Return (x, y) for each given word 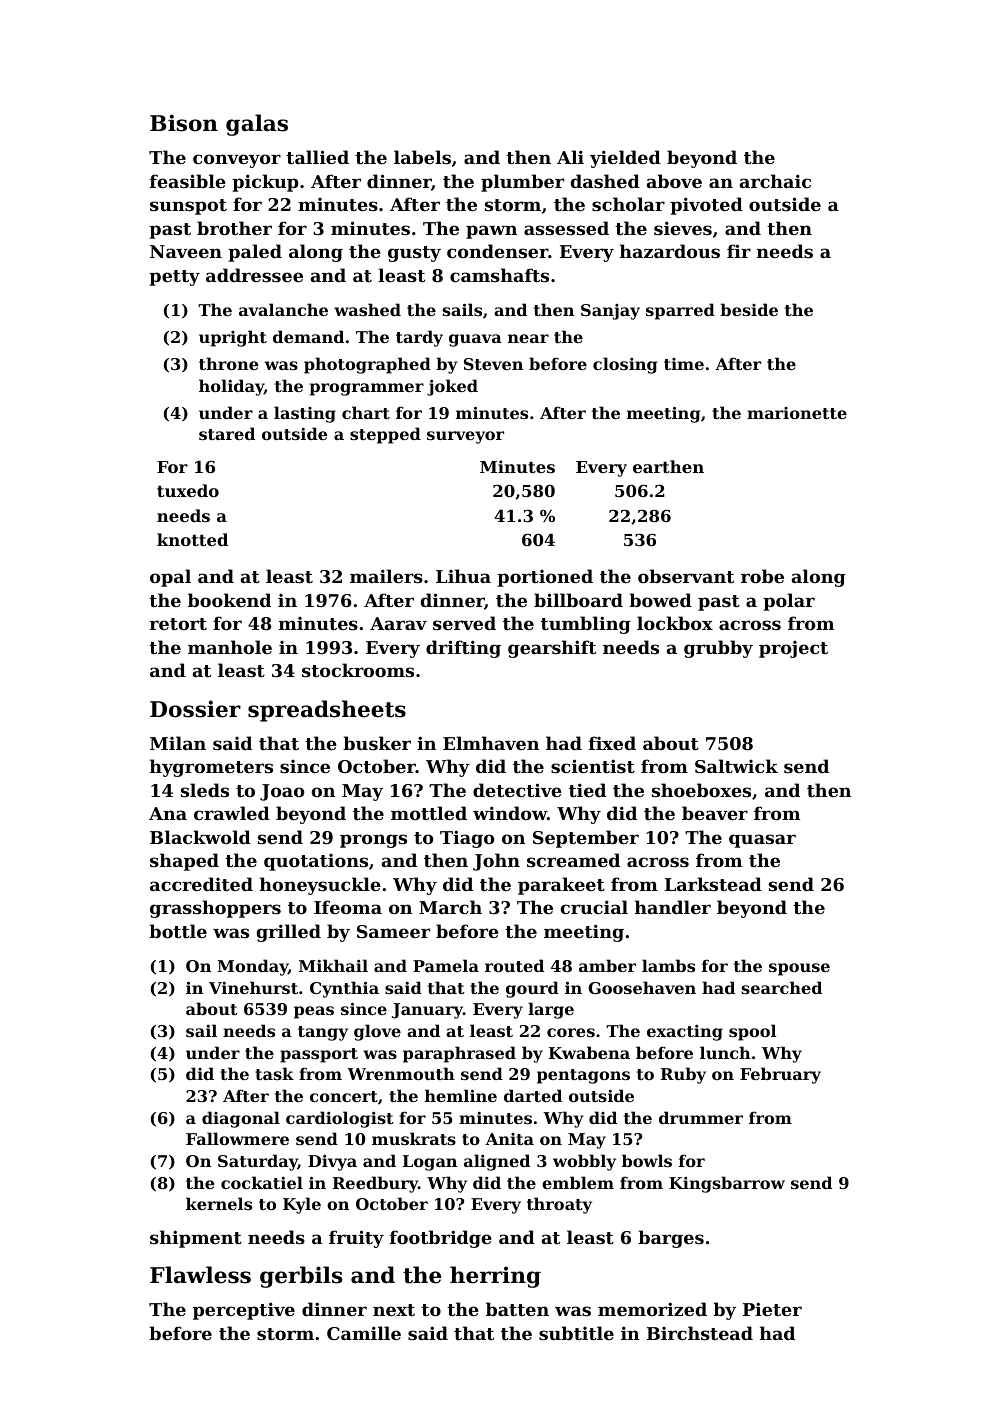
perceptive (244, 1311)
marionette (797, 413)
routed (514, 965)
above (674, 181)
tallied (317, 157)
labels (422, 157)
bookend (229, 600)
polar (789, 602)
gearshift (552, 649)
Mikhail (333, 965)
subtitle (576, 1333)
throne (228, 363)
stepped (385, 435)
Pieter (772, 1309)
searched (782, 987)
